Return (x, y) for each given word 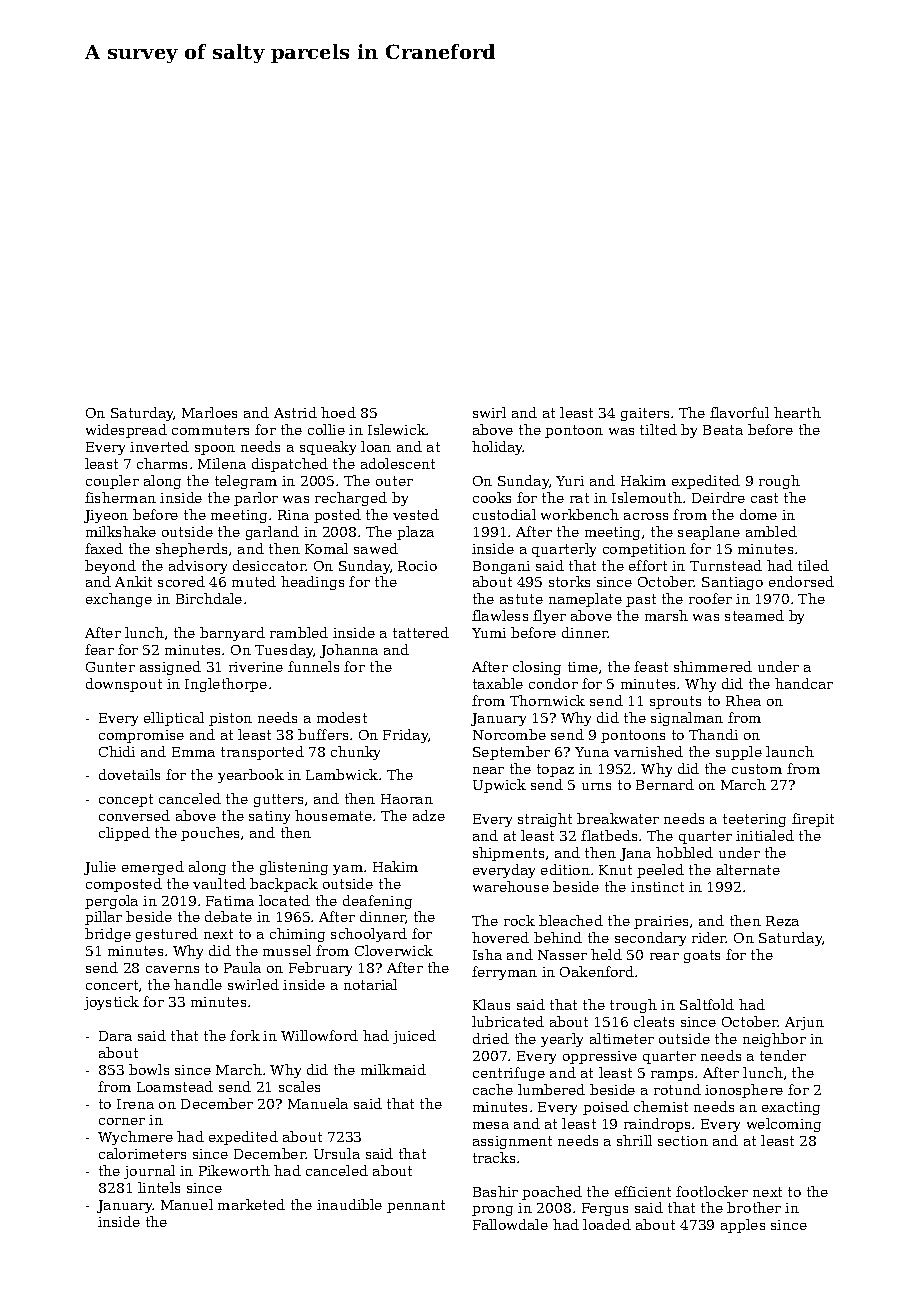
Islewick (397, 429)
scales (299, 1086)
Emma (193, 752)
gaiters (645, 414)
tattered (421, 632)
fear (99, 649)
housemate (333, 815)
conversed (134, 815)
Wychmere (135, 1138)
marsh (666, 615)
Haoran (407, 799)
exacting (791, 1108)
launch (790, 751)
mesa (491, 1125)
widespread (126, 431)
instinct (657, 887)
